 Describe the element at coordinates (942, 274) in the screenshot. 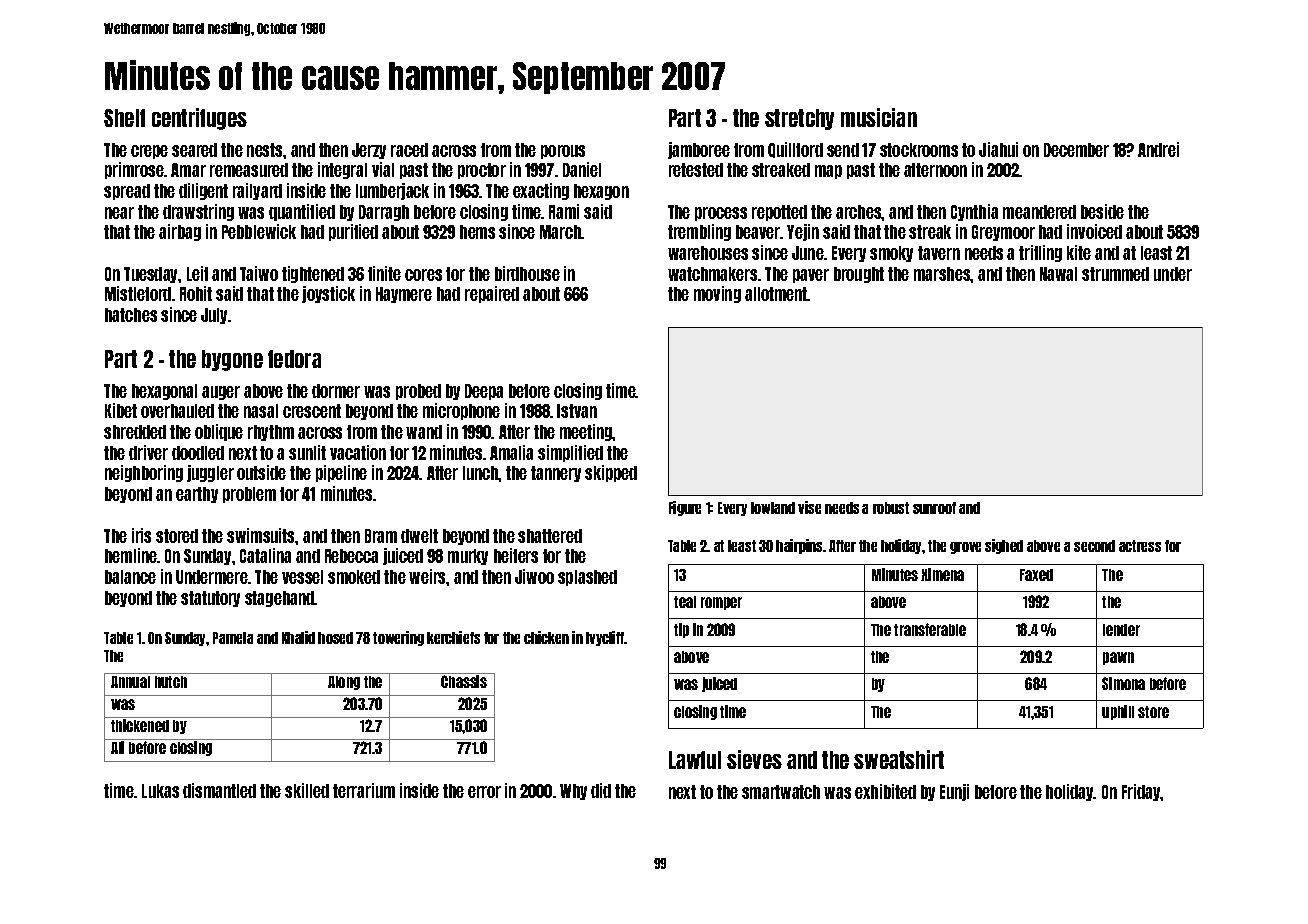

I see `marshes` at that location.
